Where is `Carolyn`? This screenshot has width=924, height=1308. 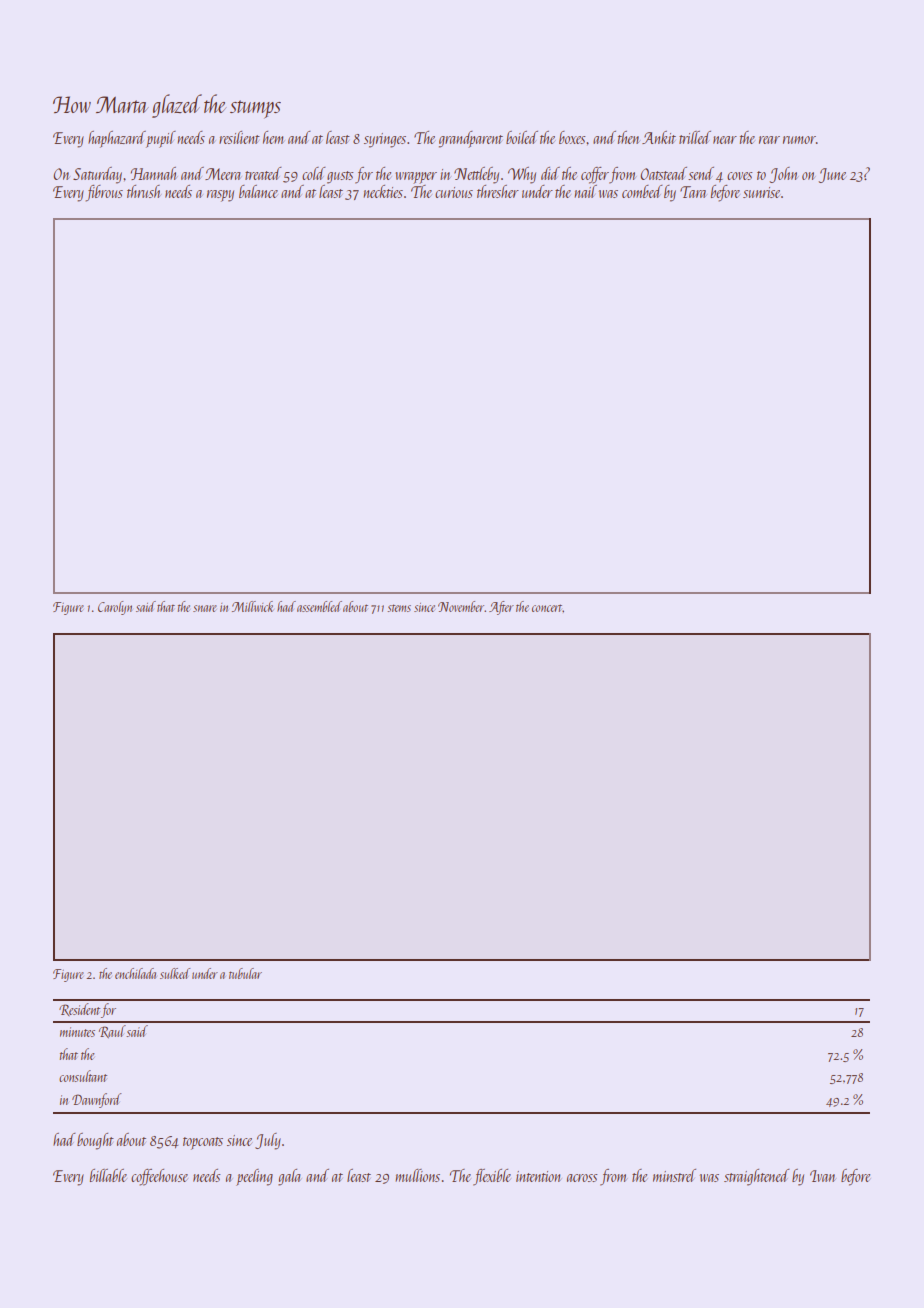 Carolyn is located at coordinates (115, 608).
